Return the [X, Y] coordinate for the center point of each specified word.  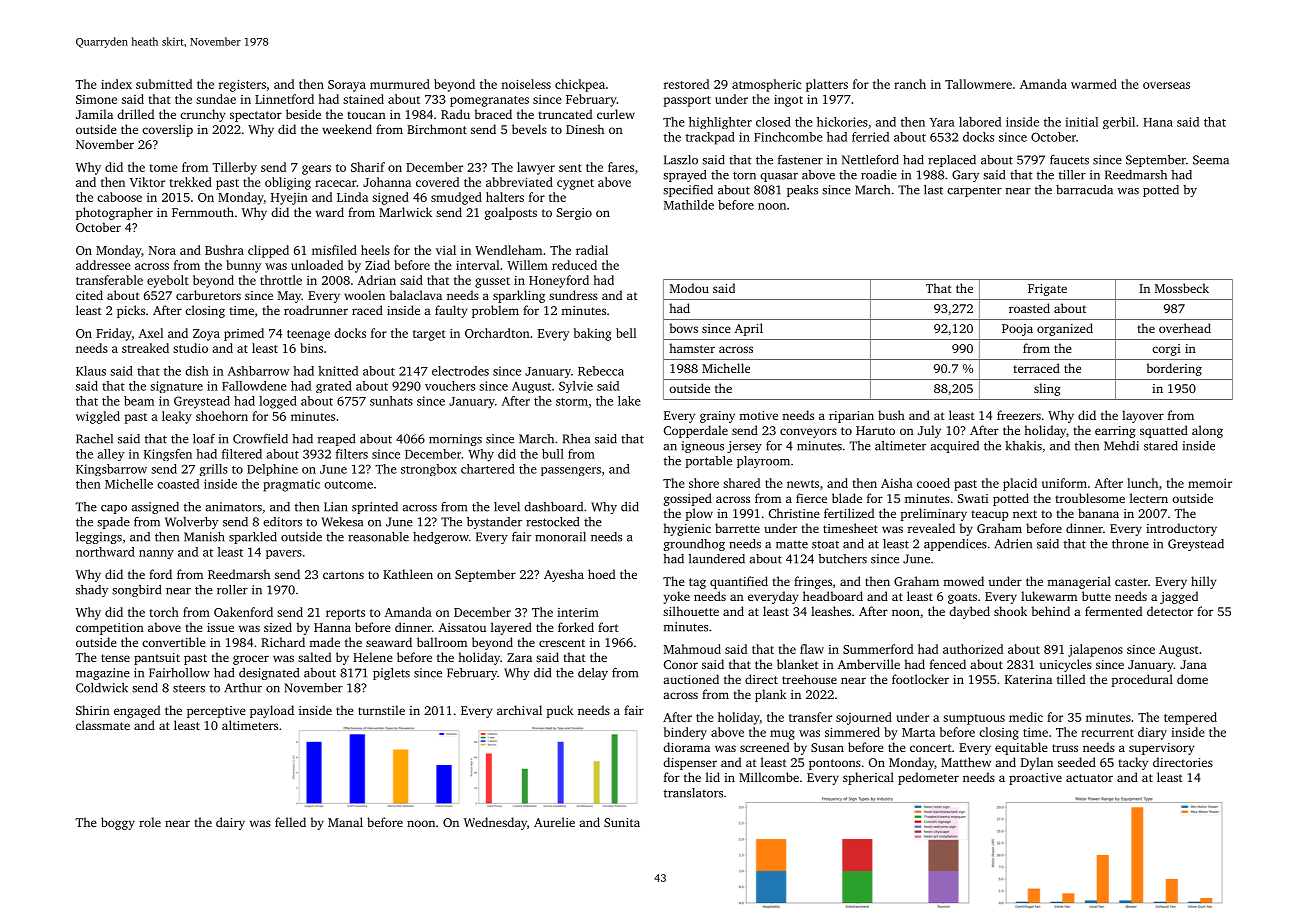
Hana [1158, 122]
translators [693, 793]
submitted [164, 84]
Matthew [966, 762]
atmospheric [766, 85]
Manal [345, 822]
